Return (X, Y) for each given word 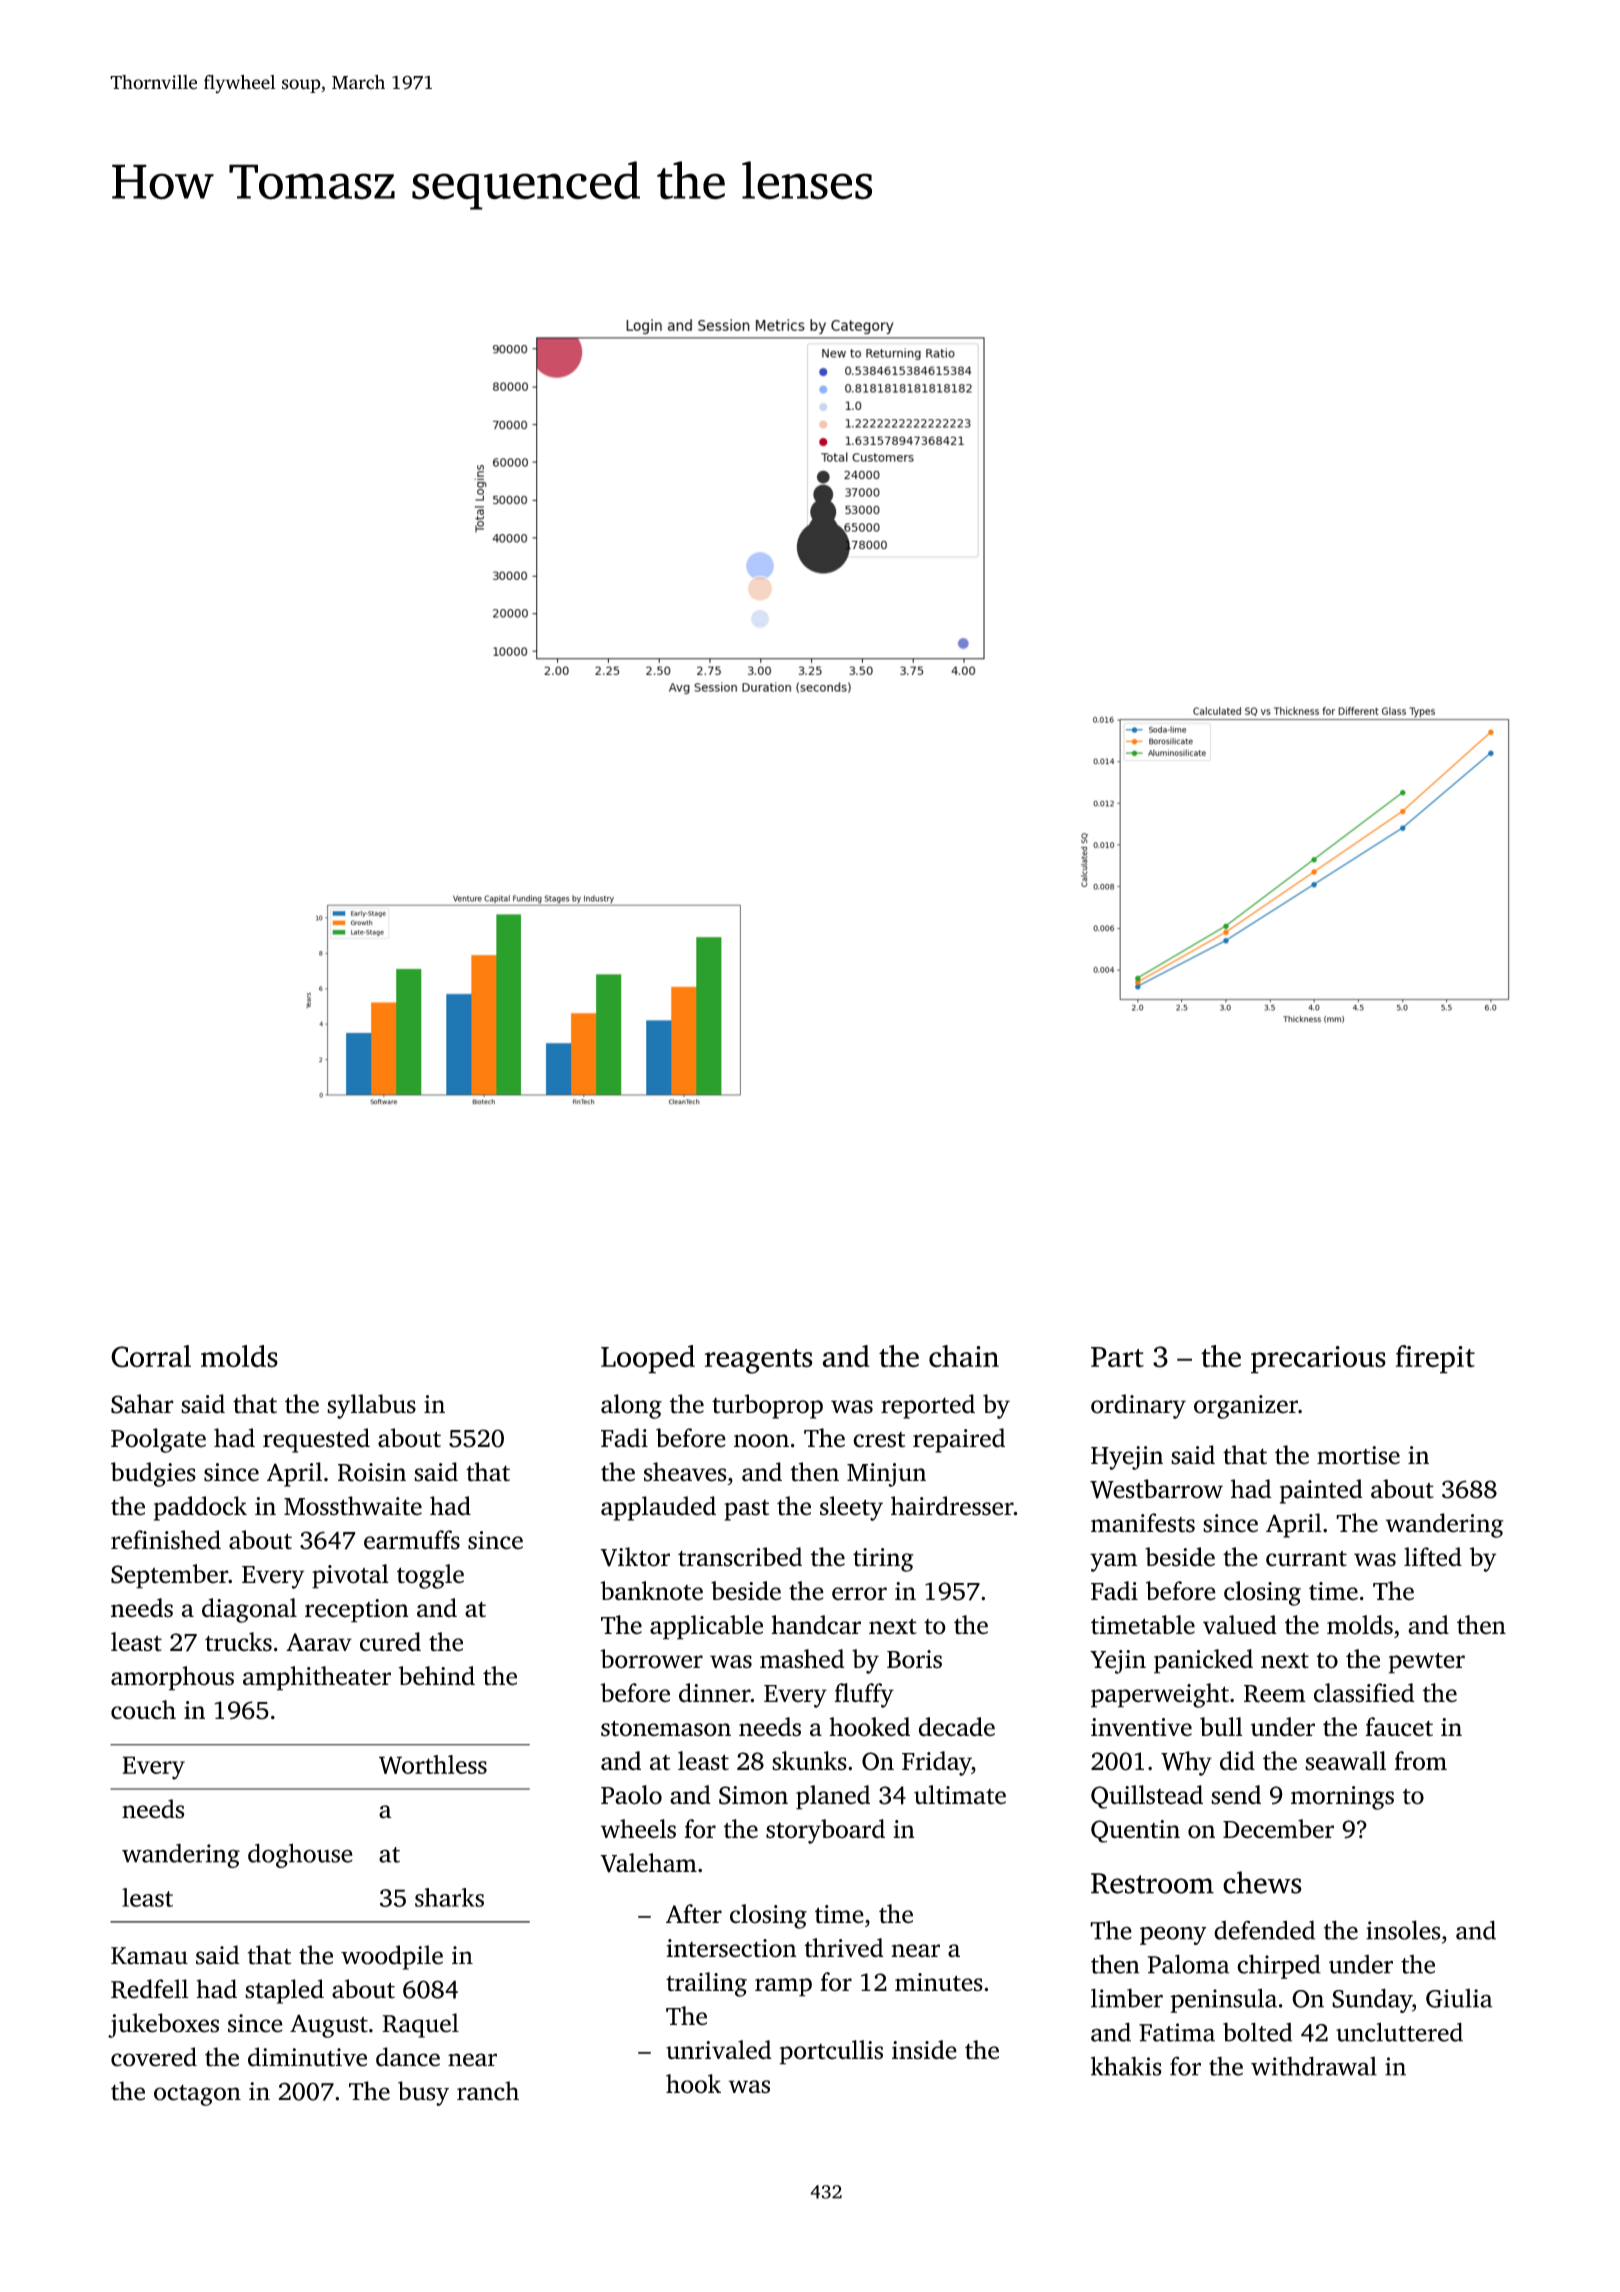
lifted (1433, 1557)
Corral (151, 1356)
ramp (783, 1987)
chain (964, 1356)
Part (1117, 1357)
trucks (238, 1642)
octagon (197, 2095)
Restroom (1152, 1883)
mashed (802, 1659)
